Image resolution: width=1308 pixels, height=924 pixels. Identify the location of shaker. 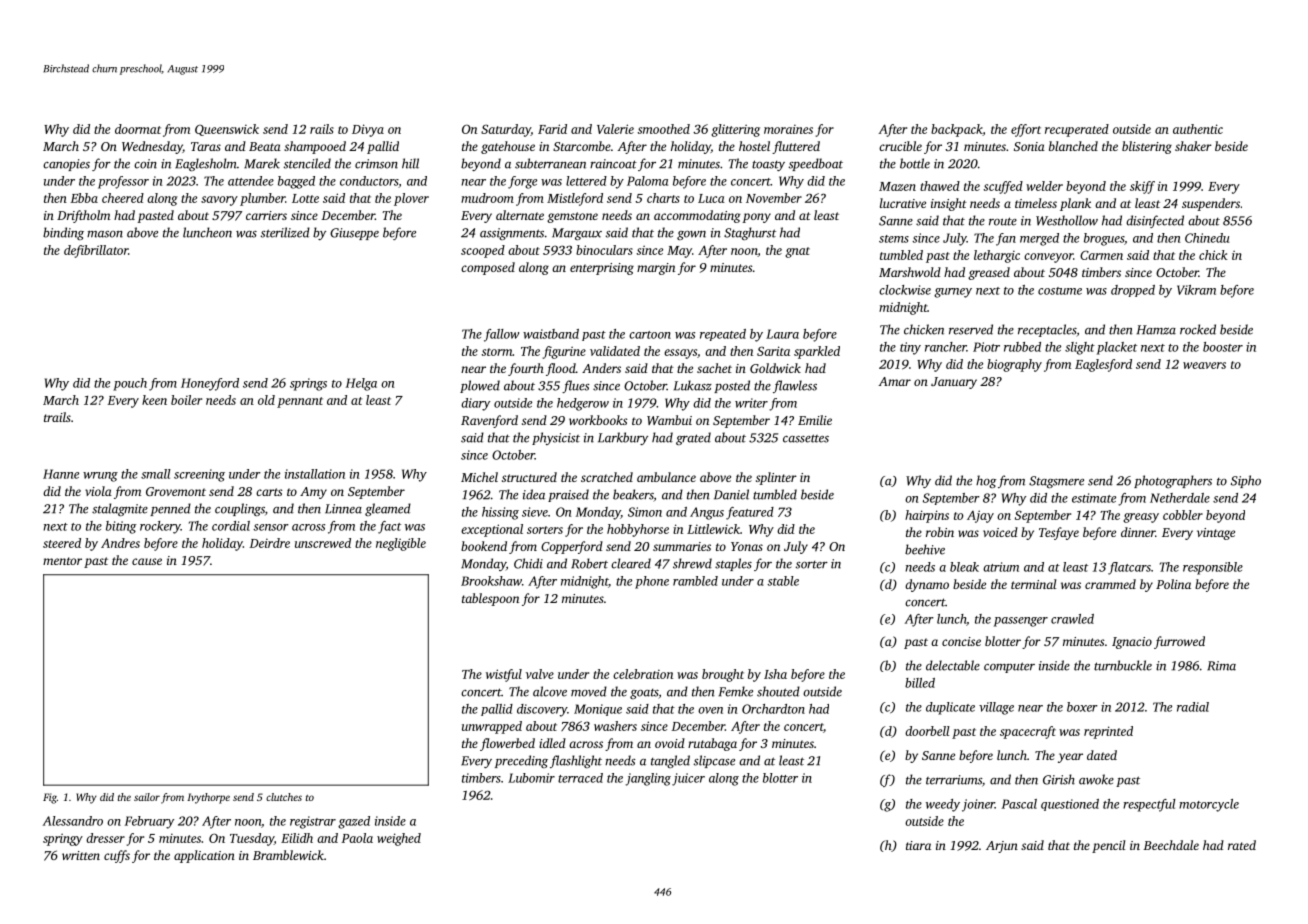
(1193, 146).
